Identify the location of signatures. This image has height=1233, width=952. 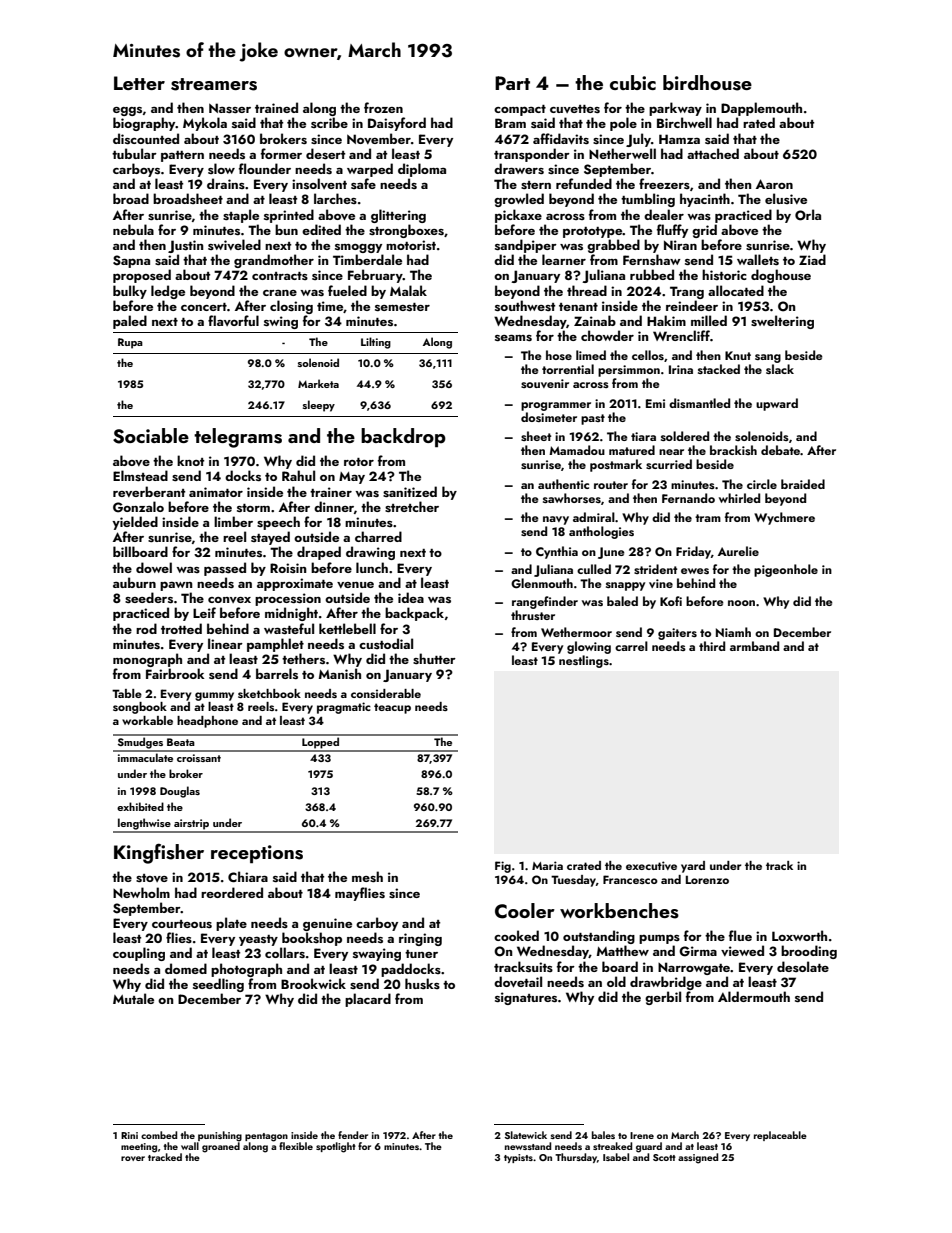
(526, 998).
